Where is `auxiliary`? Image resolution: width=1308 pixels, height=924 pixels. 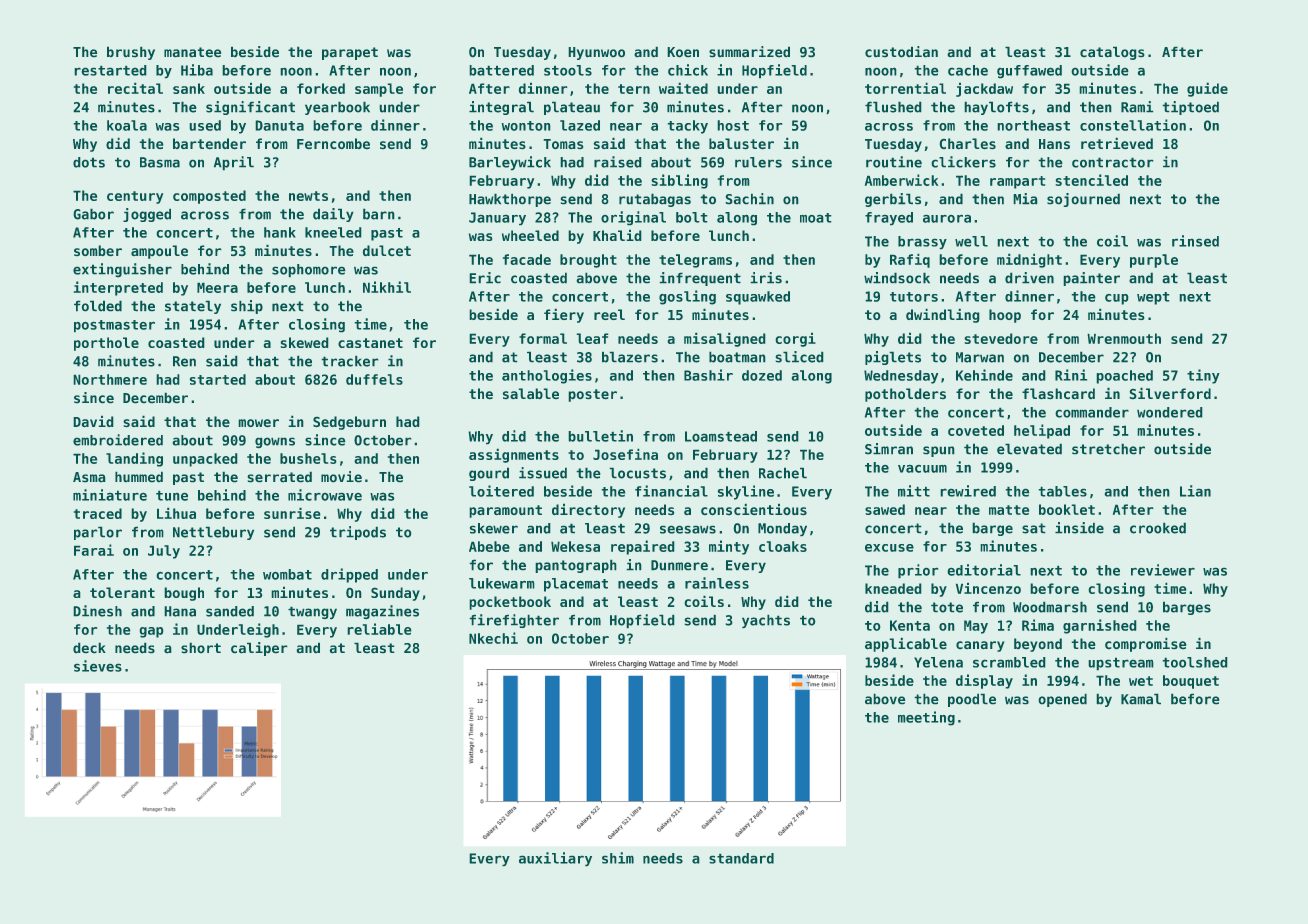
auxiliary is located at coordinates (555, 859).
